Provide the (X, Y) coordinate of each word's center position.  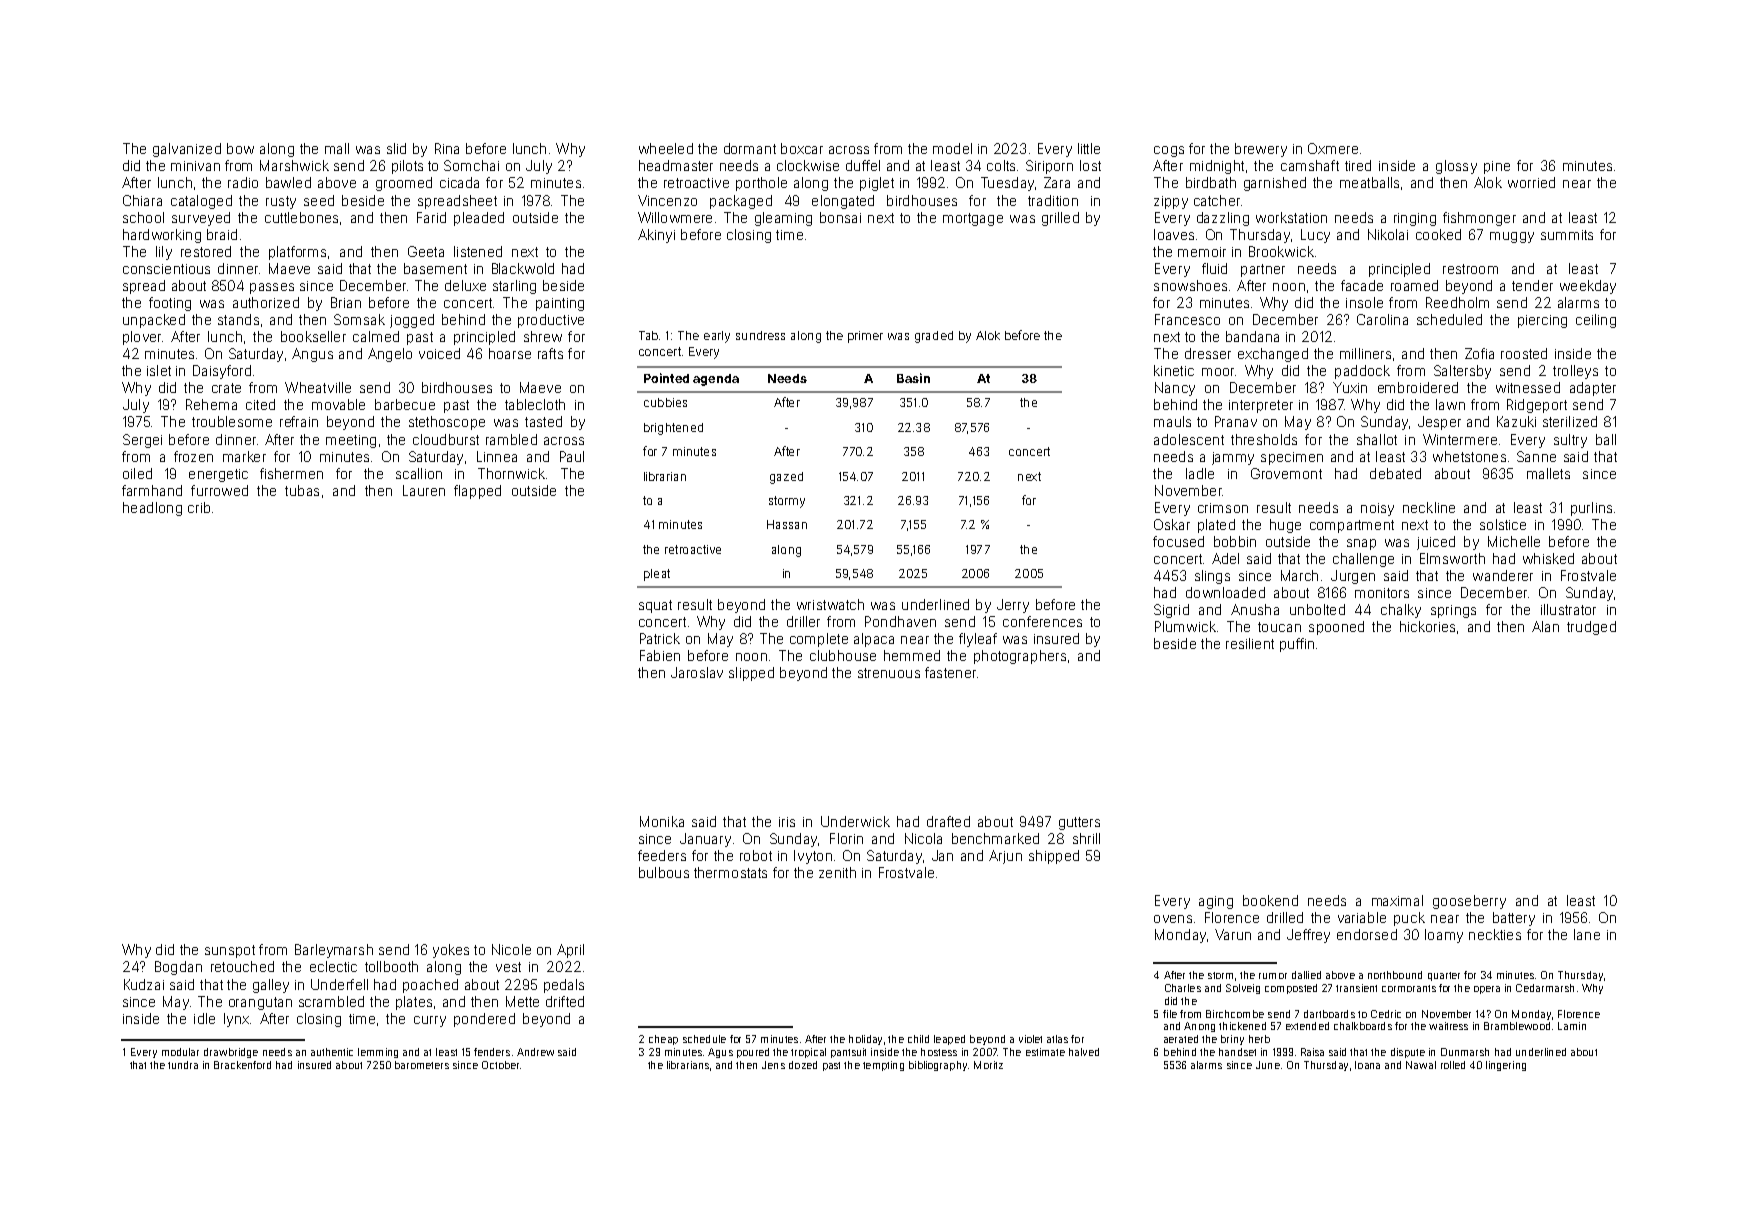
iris (787, 822)
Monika (662, 821)
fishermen (291, 473)
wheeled (666, 148)
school (143, 217)
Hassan (787, 524)
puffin (1297, 645)
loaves (1174, 234)
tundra (183, 1065)
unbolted (1317, 609)
